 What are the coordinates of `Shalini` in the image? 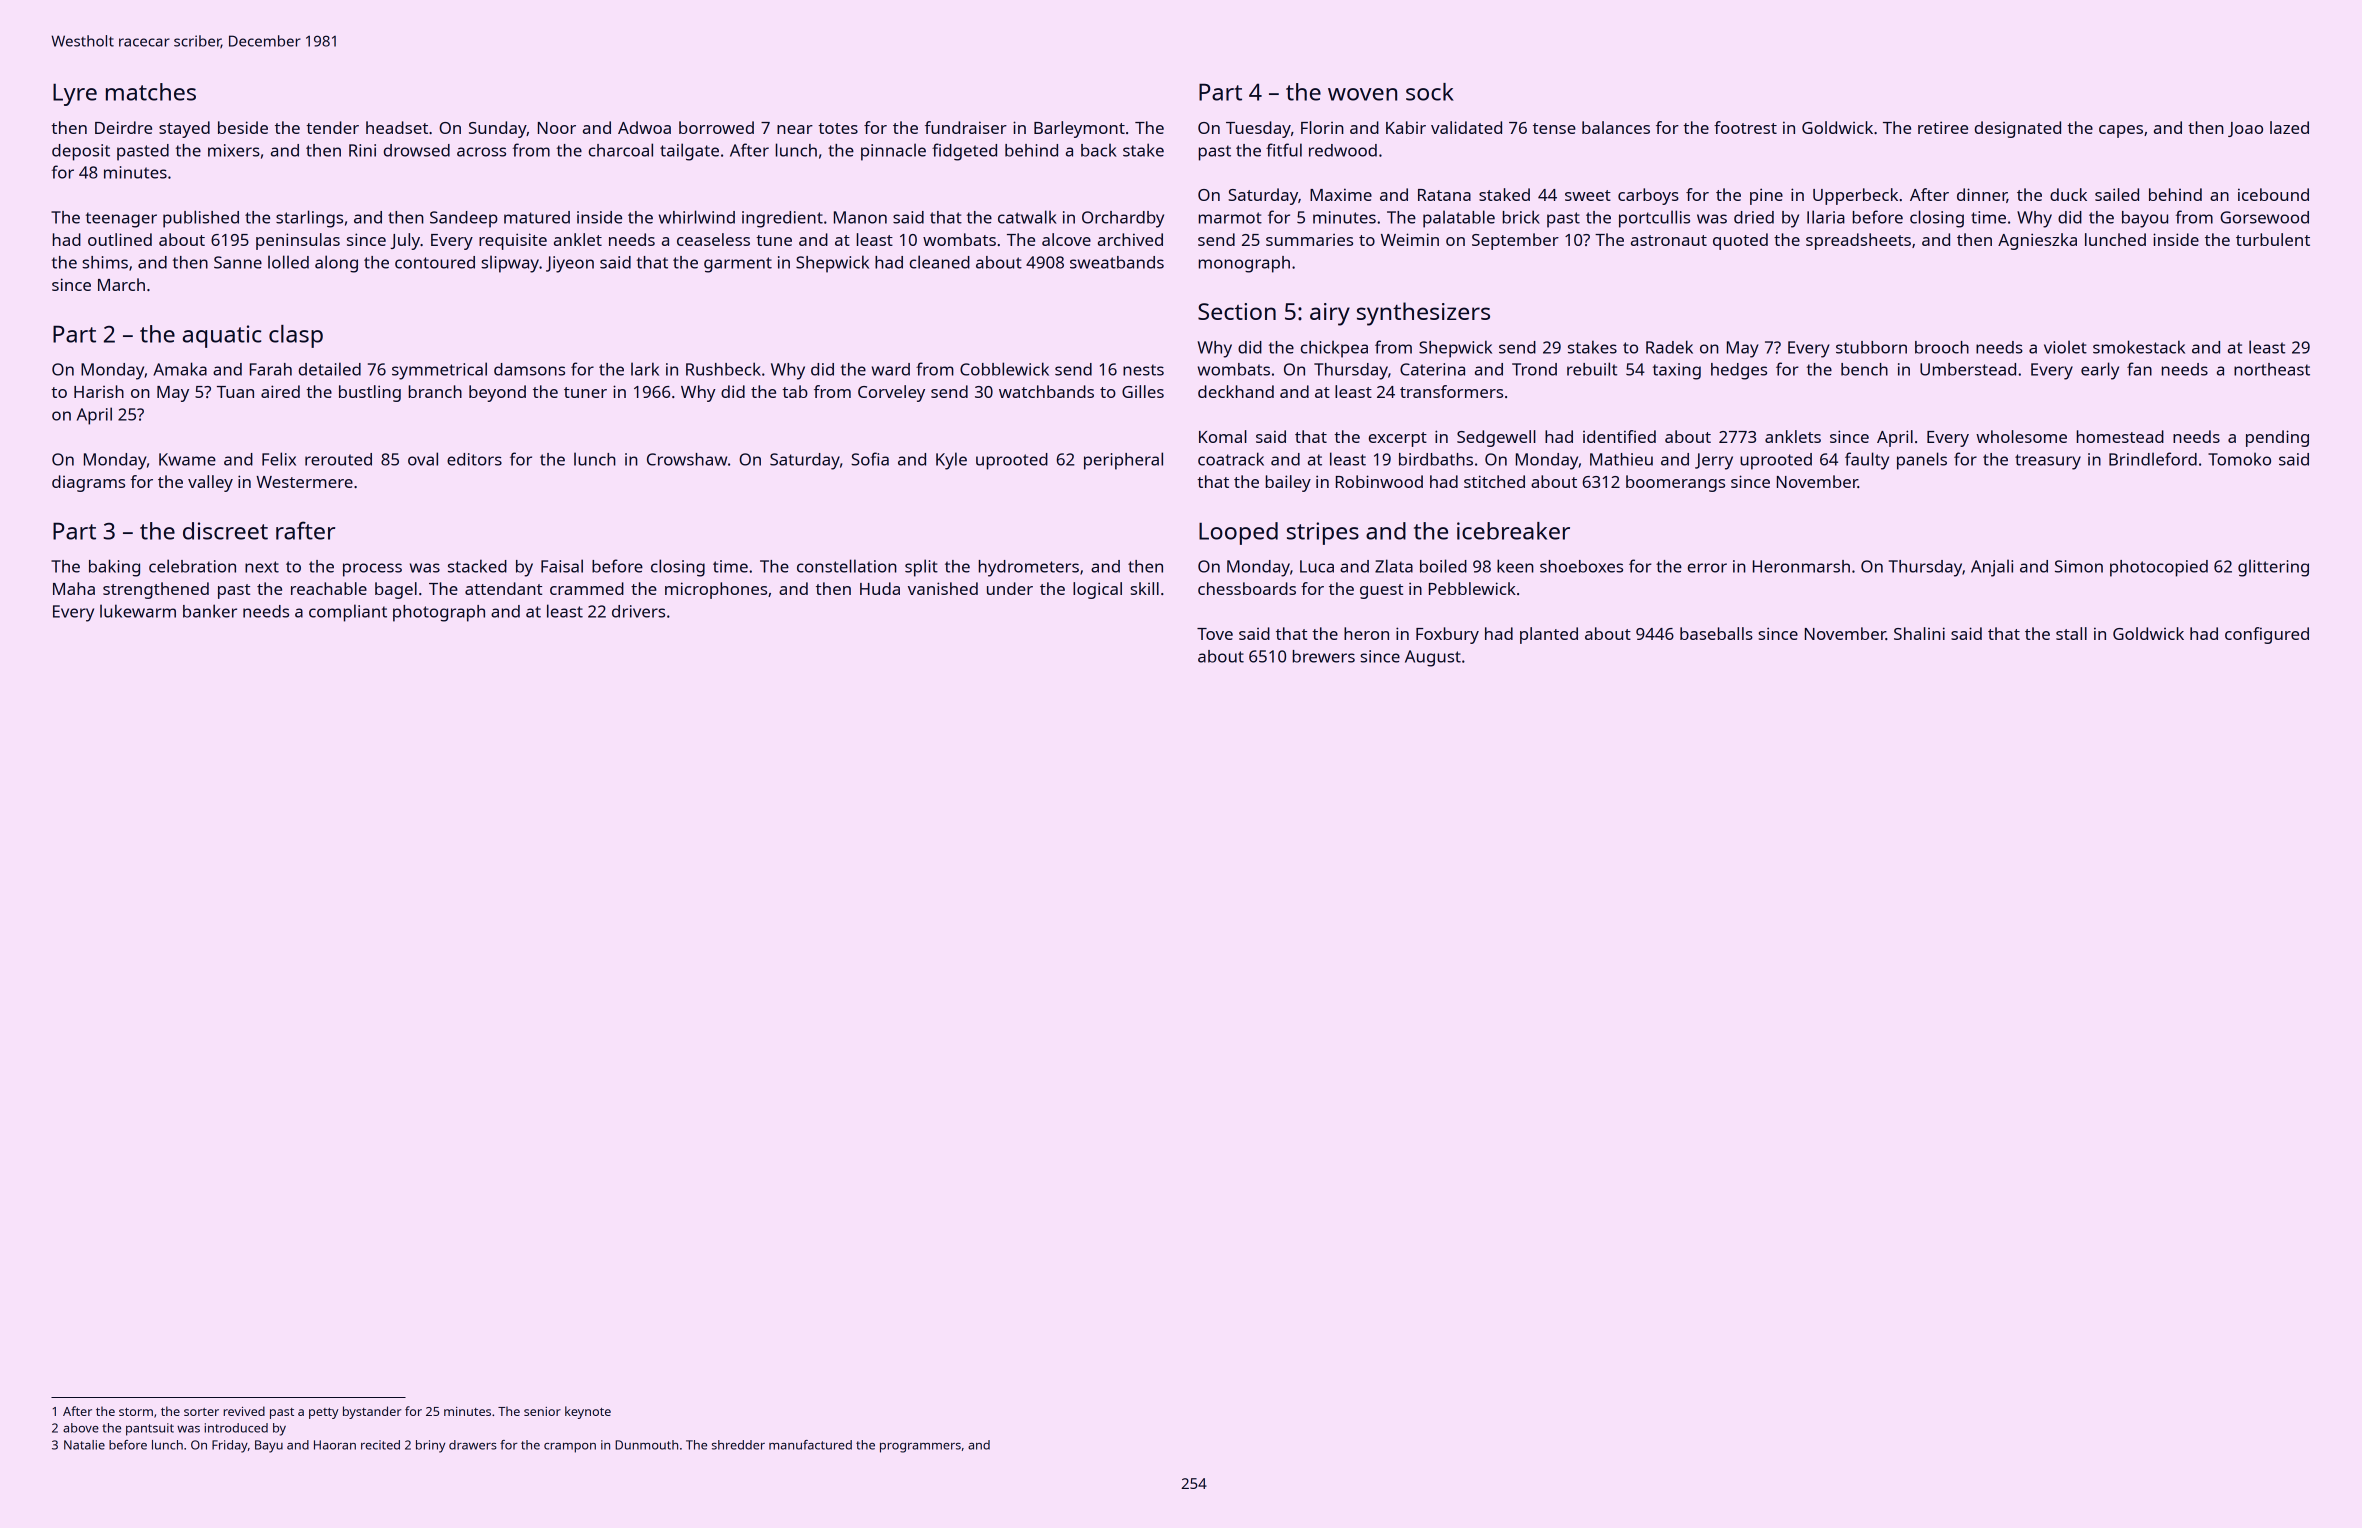 It's located at (1919, 633).
